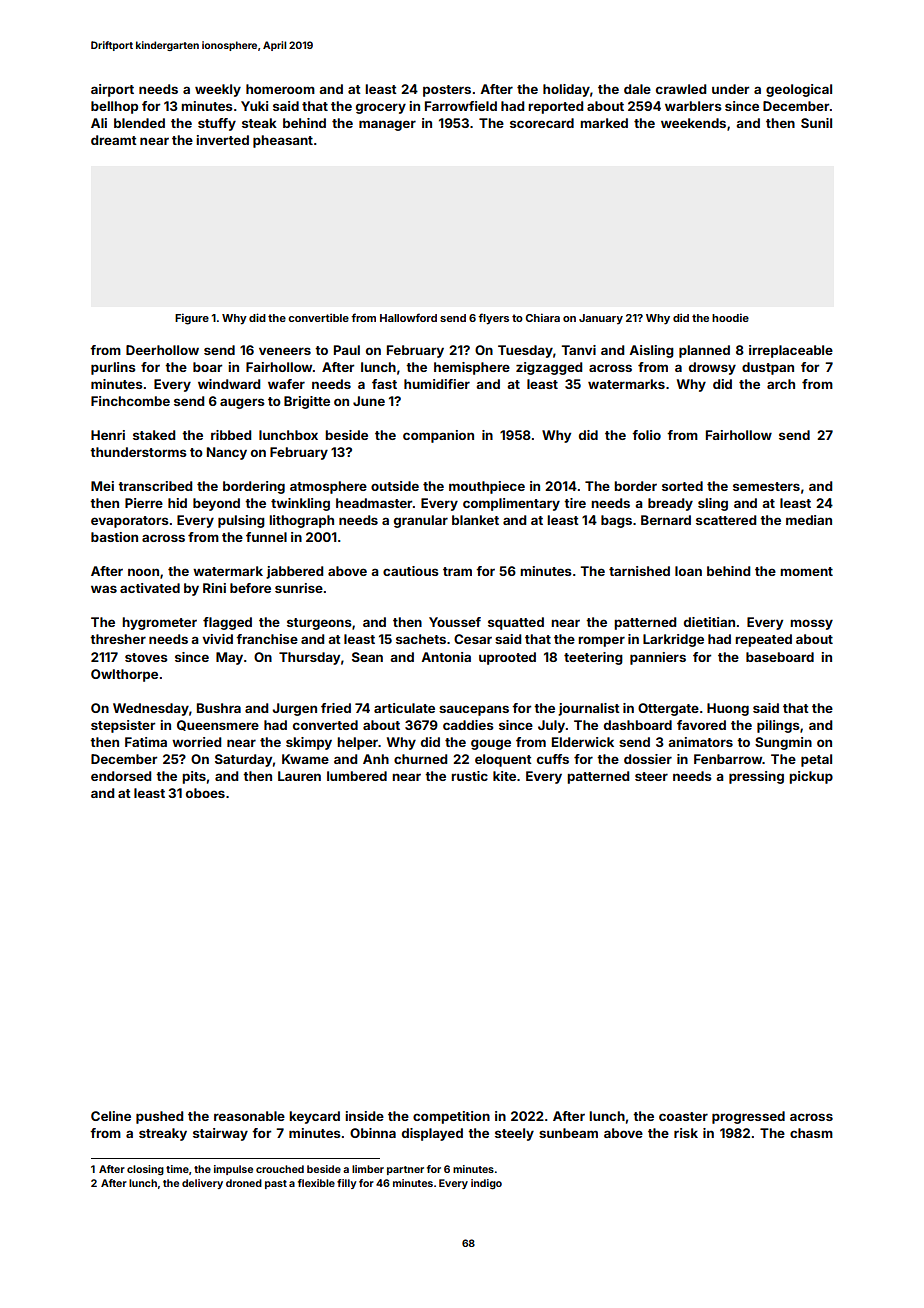 Image resolution: width=924 pixels, height=1308 pixels. What do you see at coordinates (549, 368) in the document?
I see `zigzagged` at bounding box center [549, 368].
